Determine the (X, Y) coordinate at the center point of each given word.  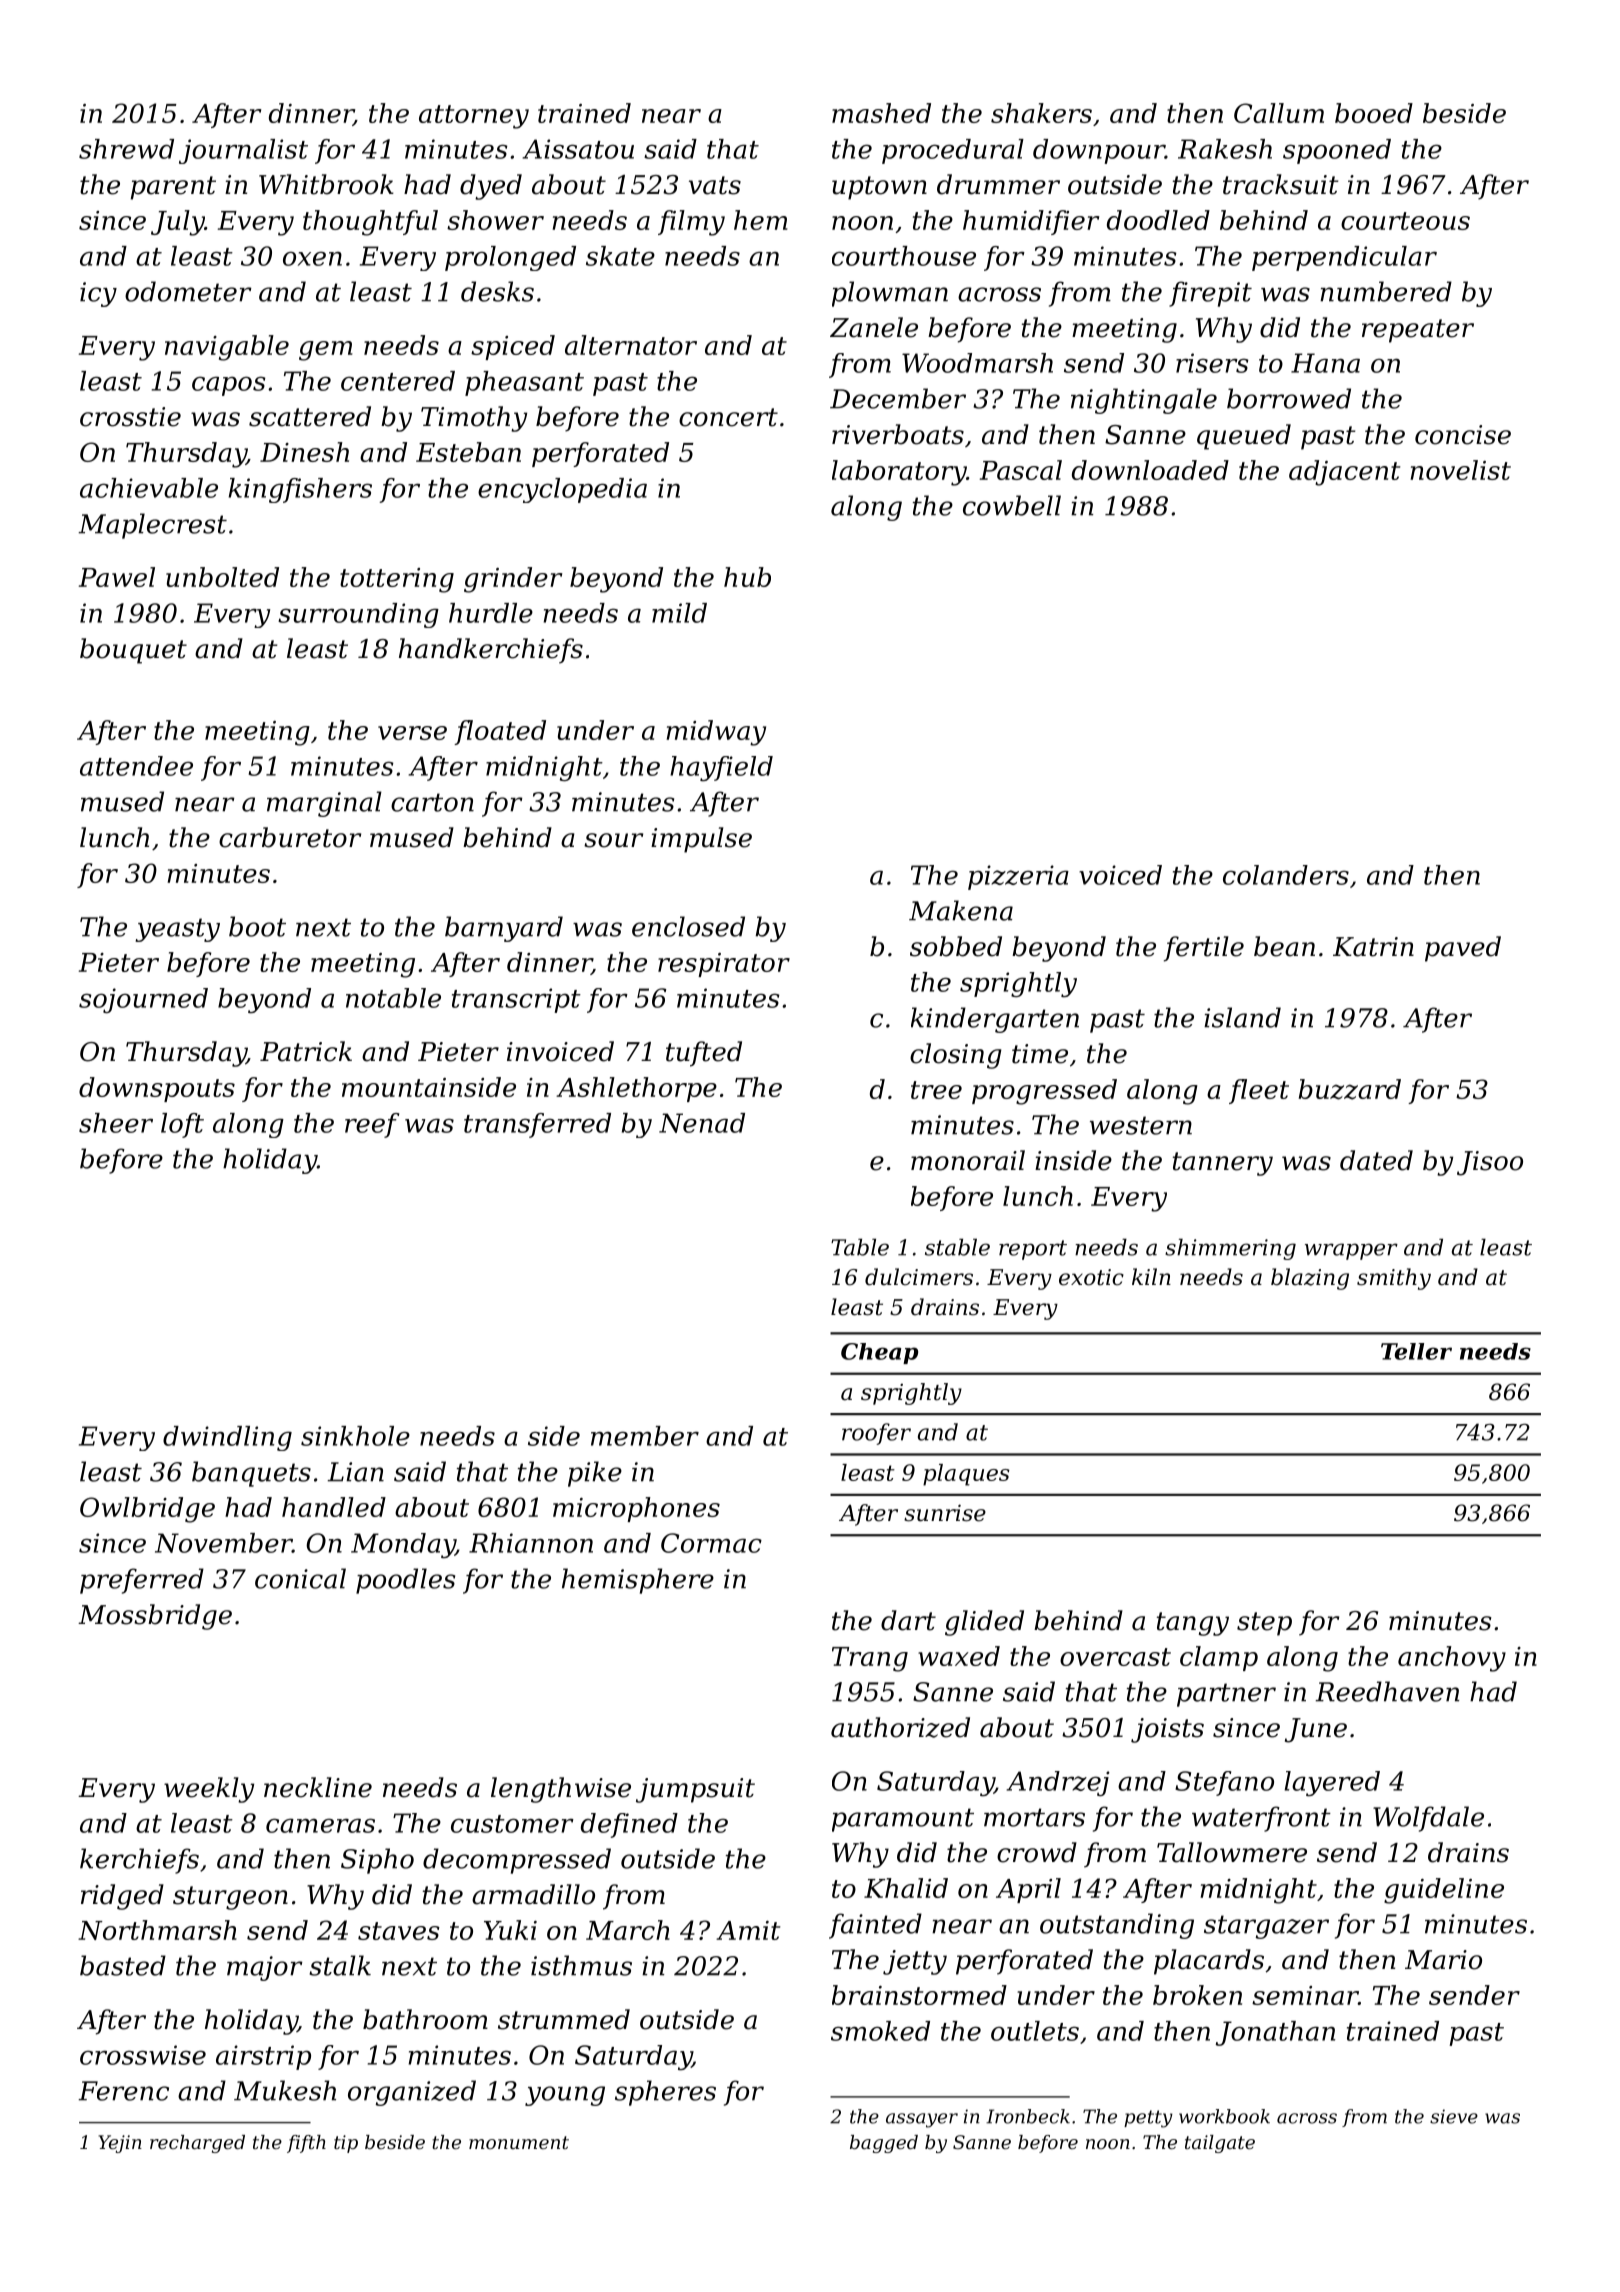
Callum (1279, 113)
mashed (881, 113)
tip (346, 2144)
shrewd (126, 149)
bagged (884, 2144)
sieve (1454, 2116)
